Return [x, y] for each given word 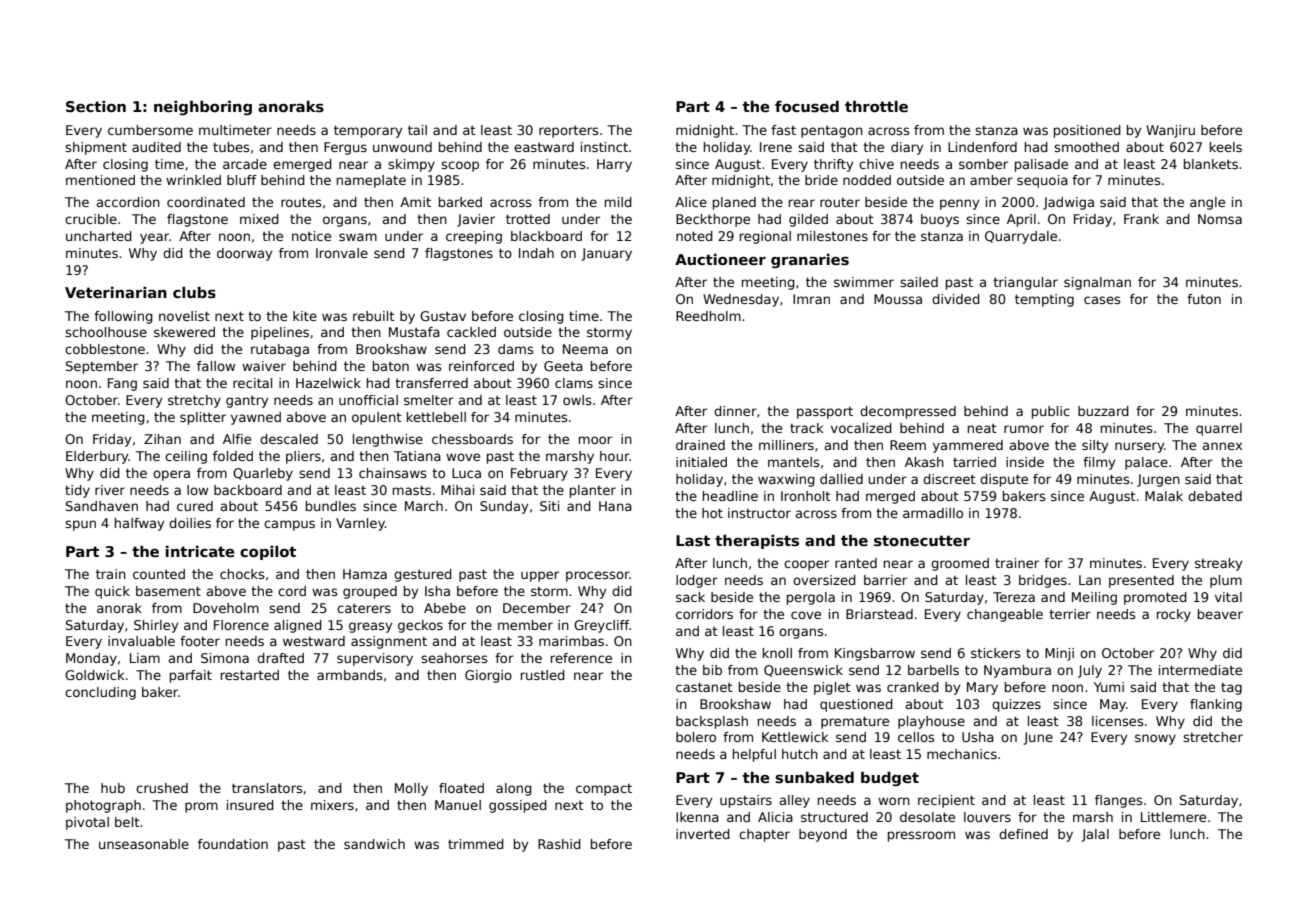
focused [807, 106]
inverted [703, 834]
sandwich [374, 844]
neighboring [203, 107]
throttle [876, 106]
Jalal [1095, 835]
